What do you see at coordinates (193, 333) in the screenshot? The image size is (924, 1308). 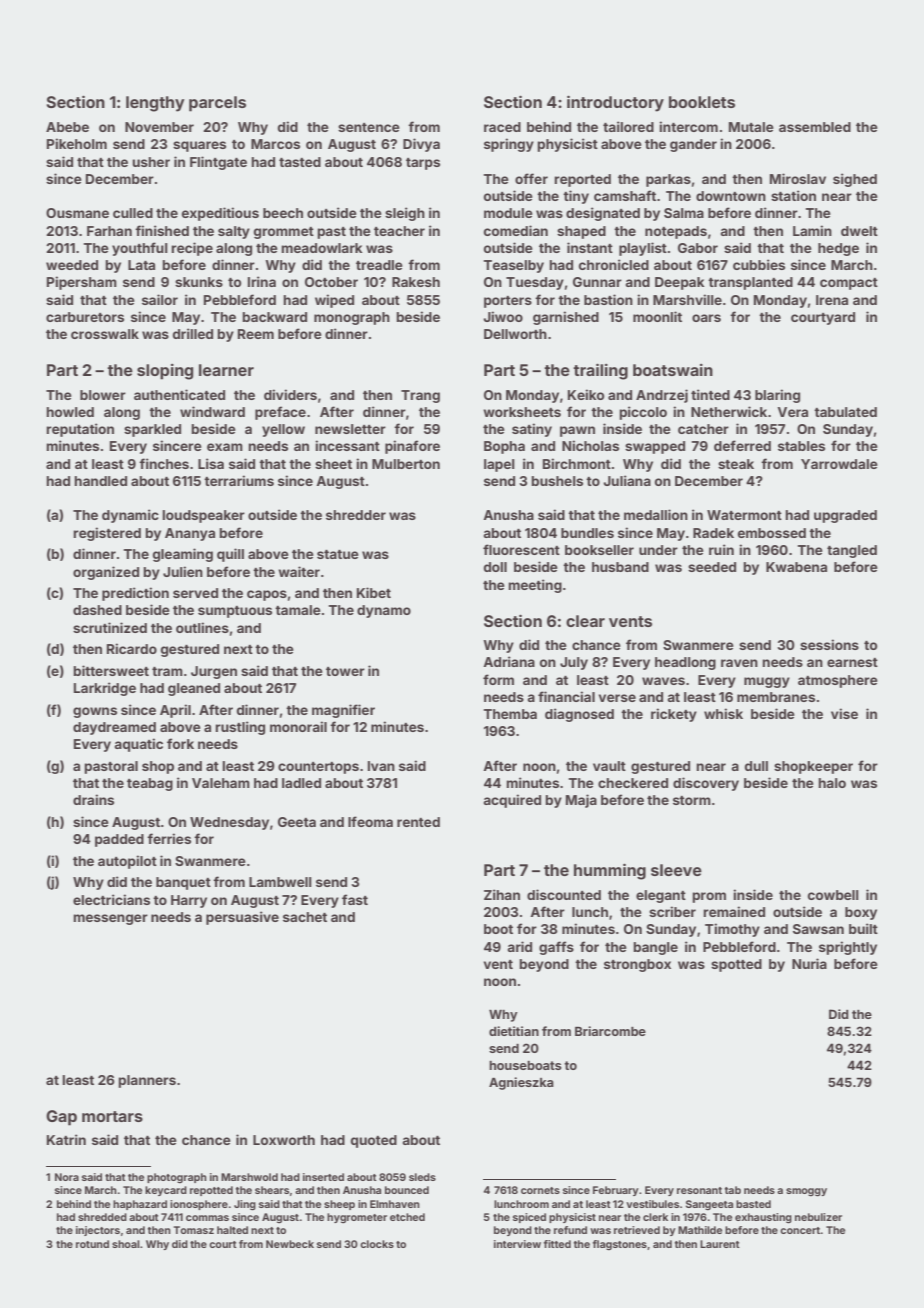 I see `drilled` at bounding box center [193, 333].
